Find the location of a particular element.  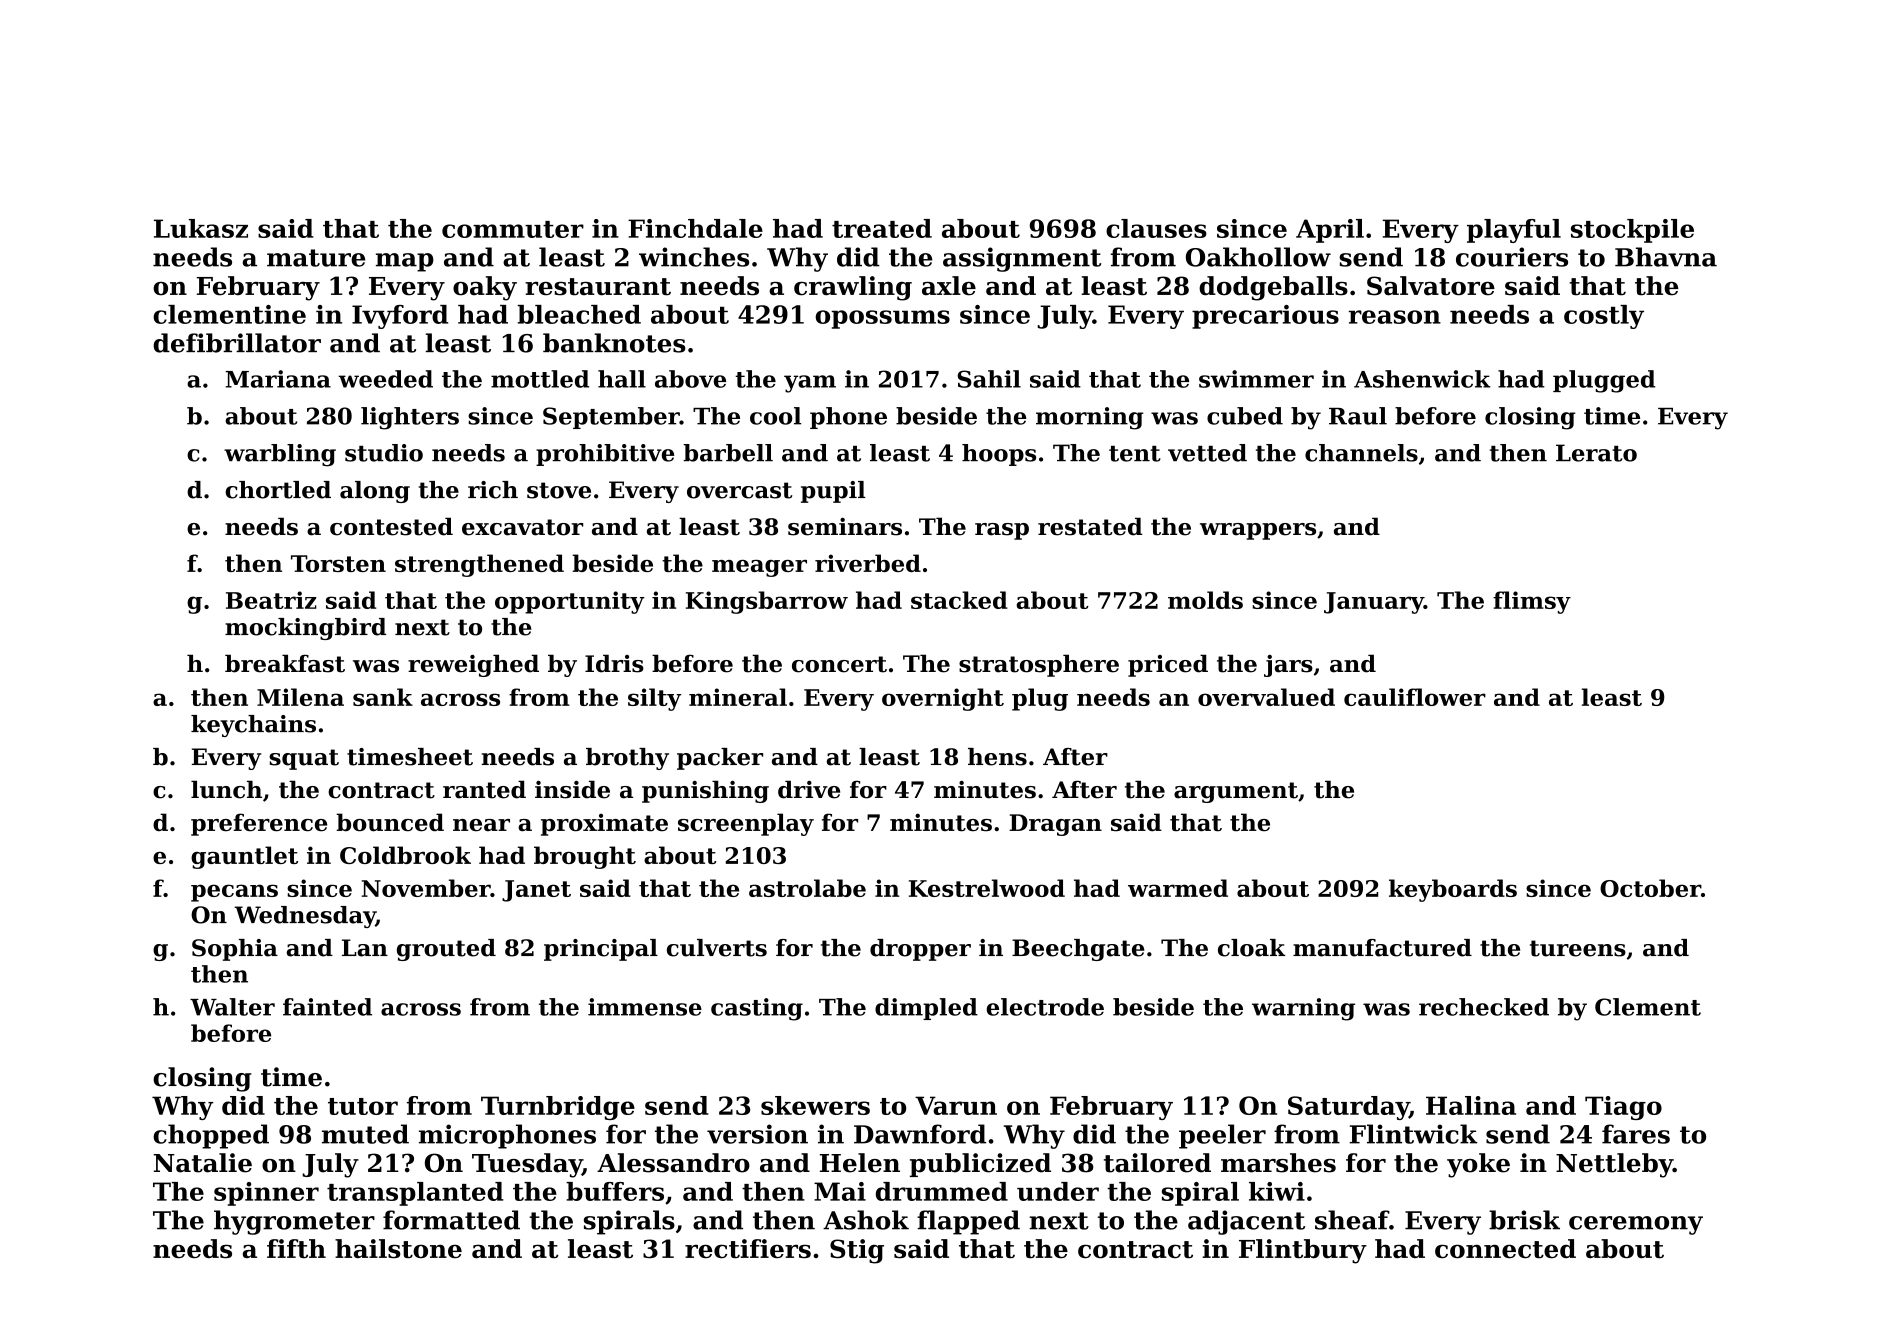

studio is located at coordinates (384, 453).
